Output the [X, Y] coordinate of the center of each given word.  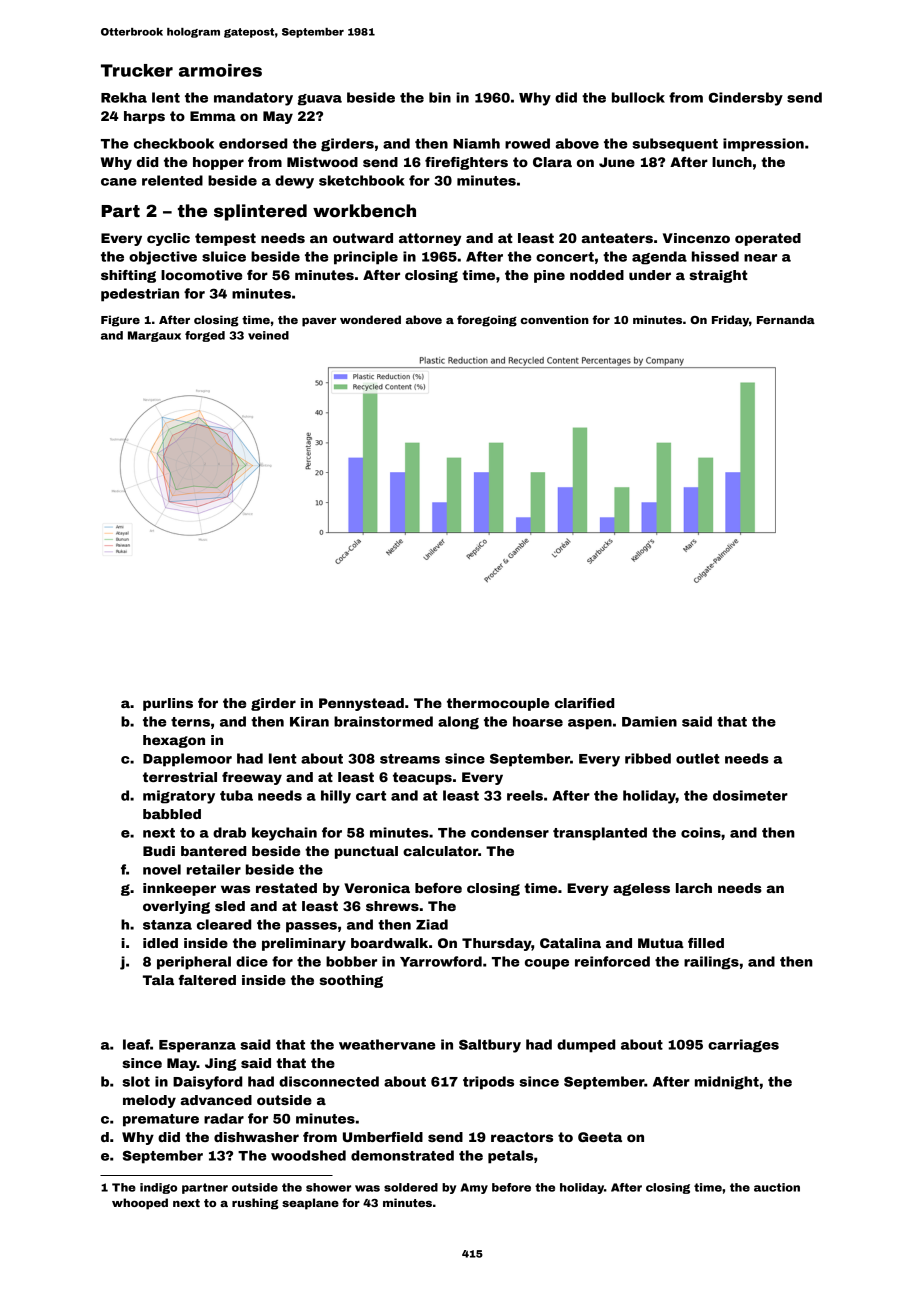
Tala [158, 980]
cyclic [168, 239]
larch [694, 888]
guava [319, 100]
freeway [252, 778]
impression [763, 145]
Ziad [432, 924]
